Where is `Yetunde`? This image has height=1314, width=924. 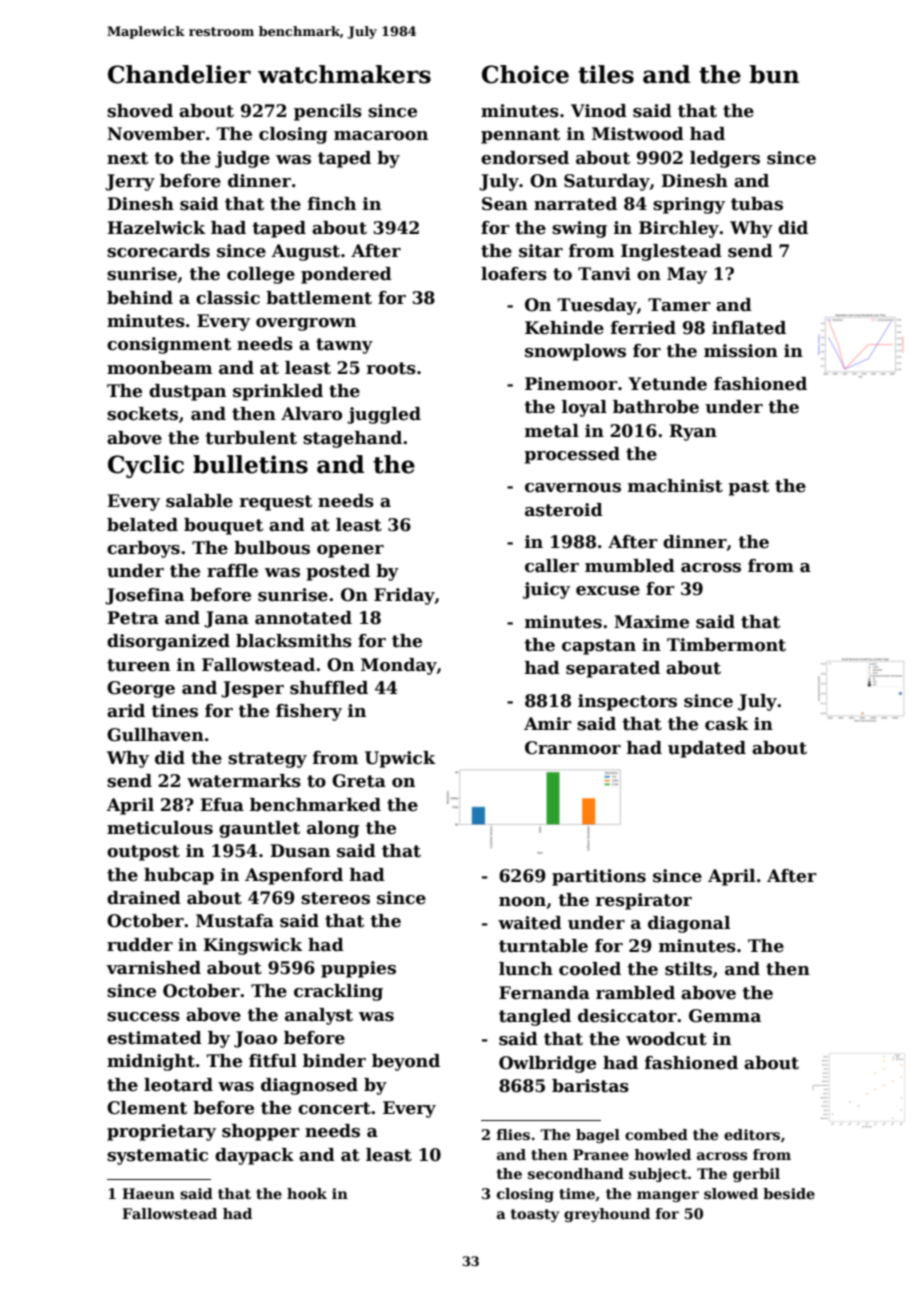 Yetunde is located at coordinates (667, 384).
